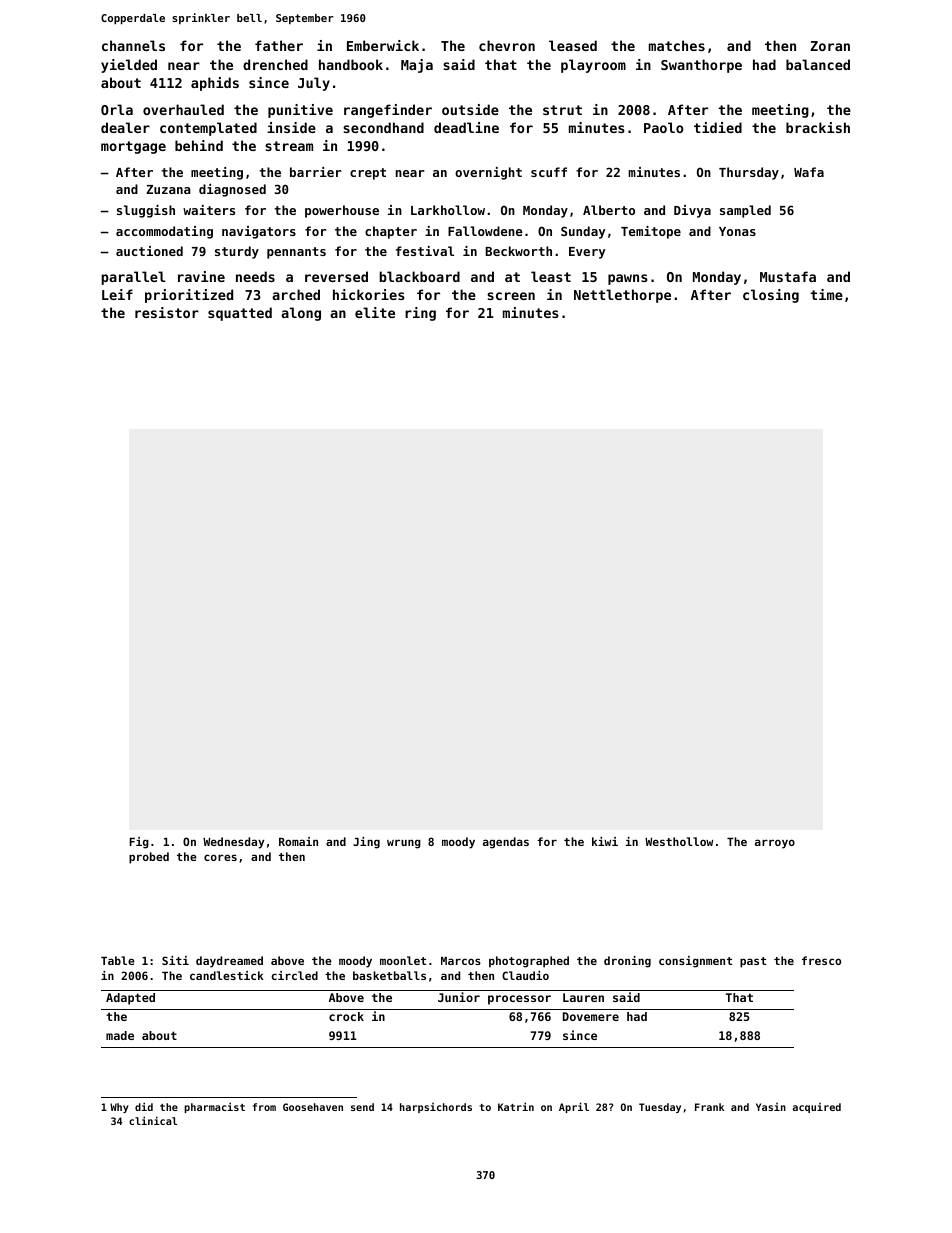 The image size is (952, 1233). Describe the element at coordinates (516, 1106) in the page. I see `Katrin` at that location.
